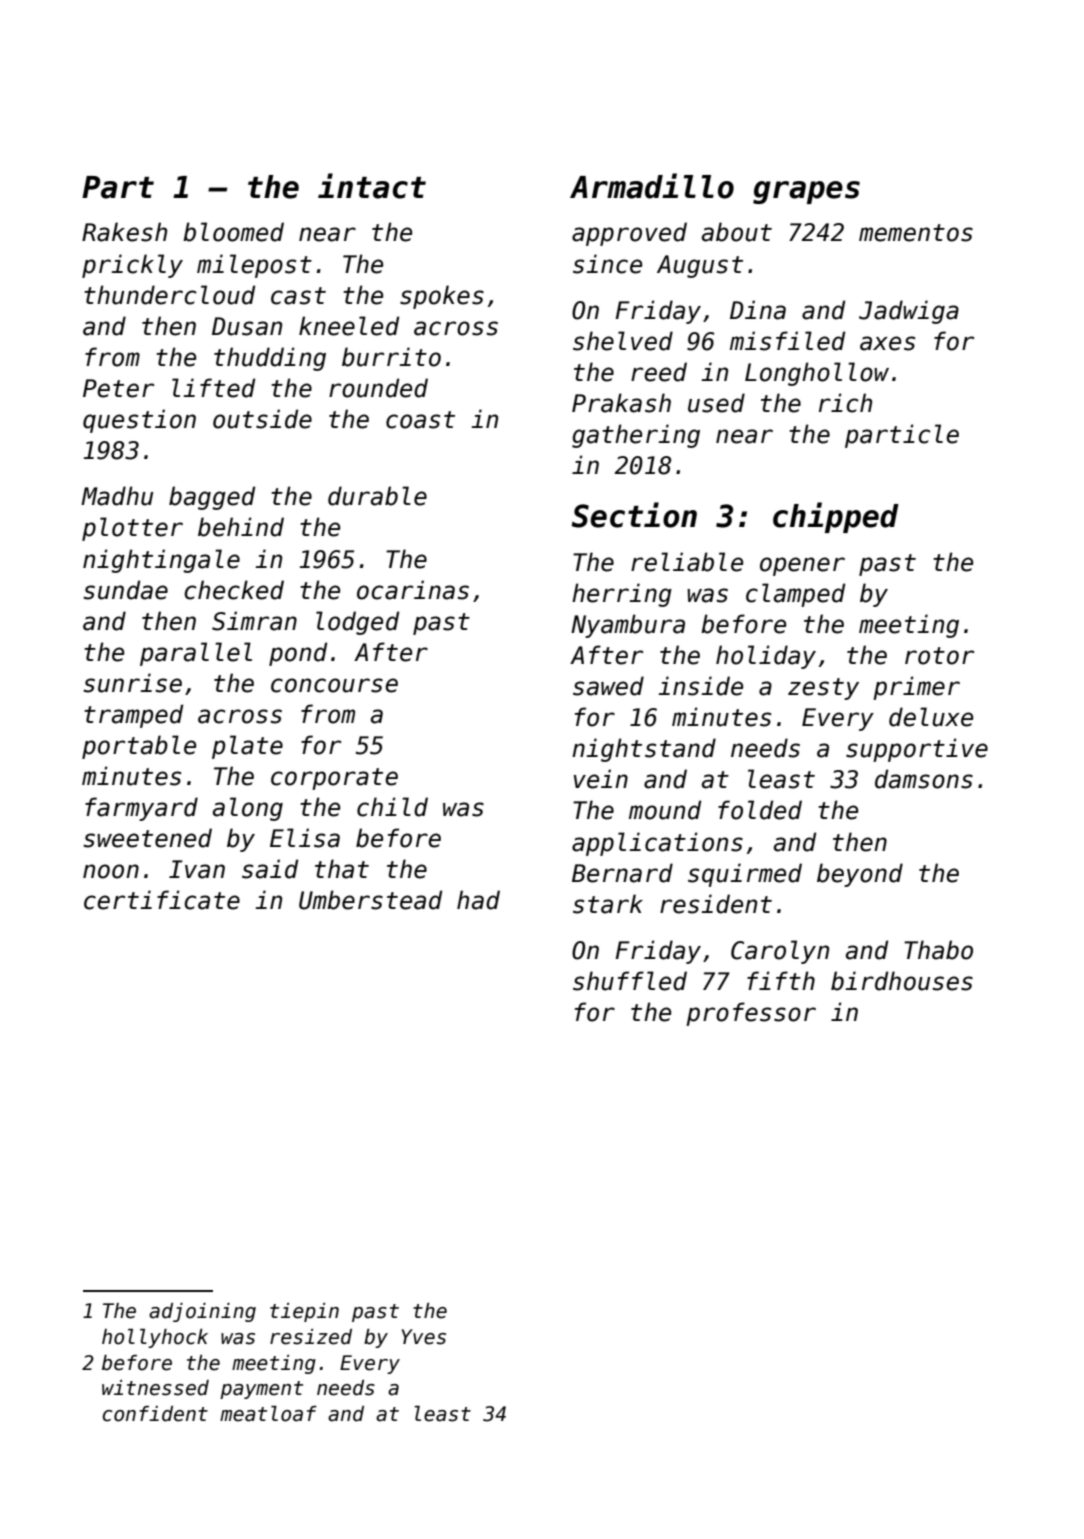  What do you see at coordinates (391, 357) in the page?
I see `burrito` at bounding box center [391, 357].
